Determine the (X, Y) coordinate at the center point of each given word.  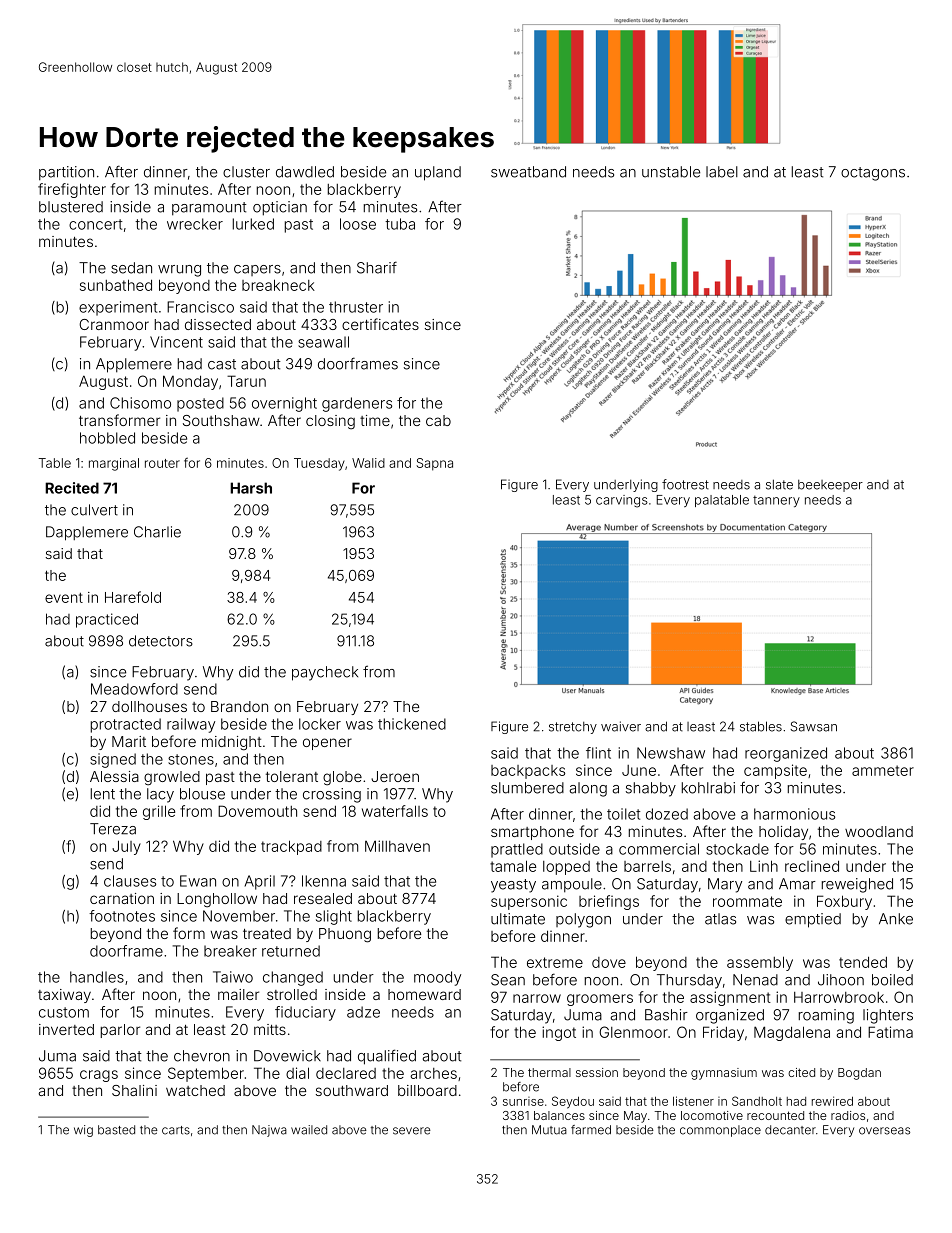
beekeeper (830, 486)
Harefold (133, 597)
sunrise (523, 1101)
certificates (380, 324)
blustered (71, 207)
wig (83, 1131)
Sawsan (813, 726)
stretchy (573, 728)
